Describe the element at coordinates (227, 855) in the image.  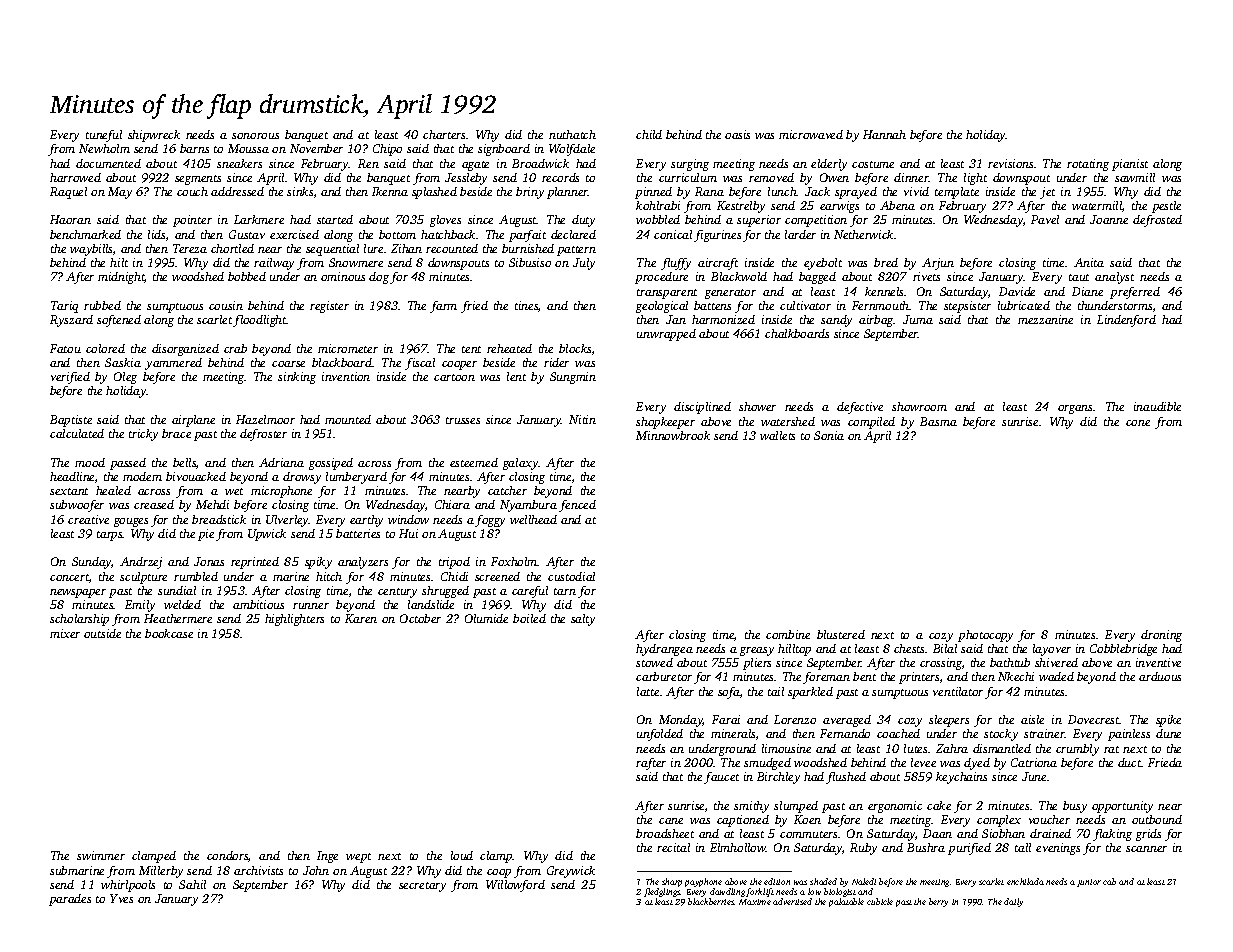
I see `condors` at that location.
